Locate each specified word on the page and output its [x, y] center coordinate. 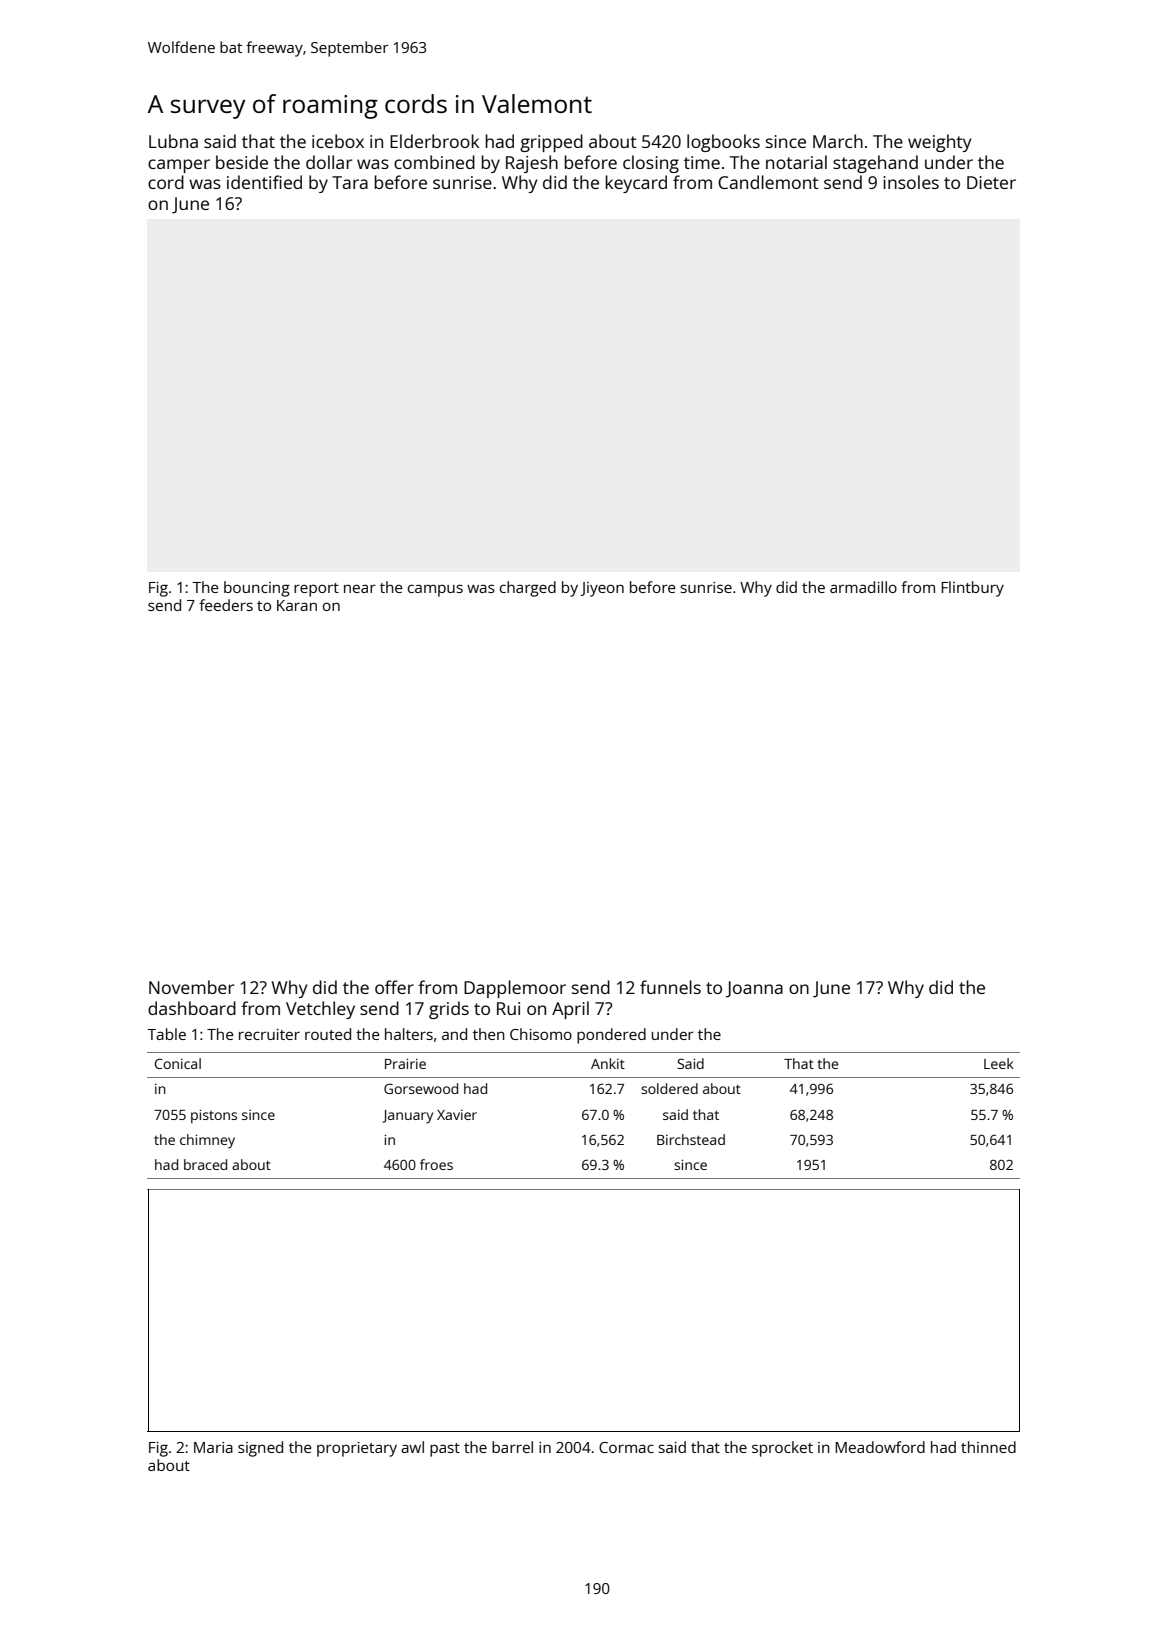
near [360, 588]
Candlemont [768, 182]
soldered [669, 1088]
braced [205, 1164]
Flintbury [972, 589]
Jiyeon [602, 589]
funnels [670, 987]
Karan [297, 605]
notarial [796, 162]
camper [179, 166]
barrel [512, 1447]
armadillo [863, 587]
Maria [213, 1447]
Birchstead [691, 1139]
